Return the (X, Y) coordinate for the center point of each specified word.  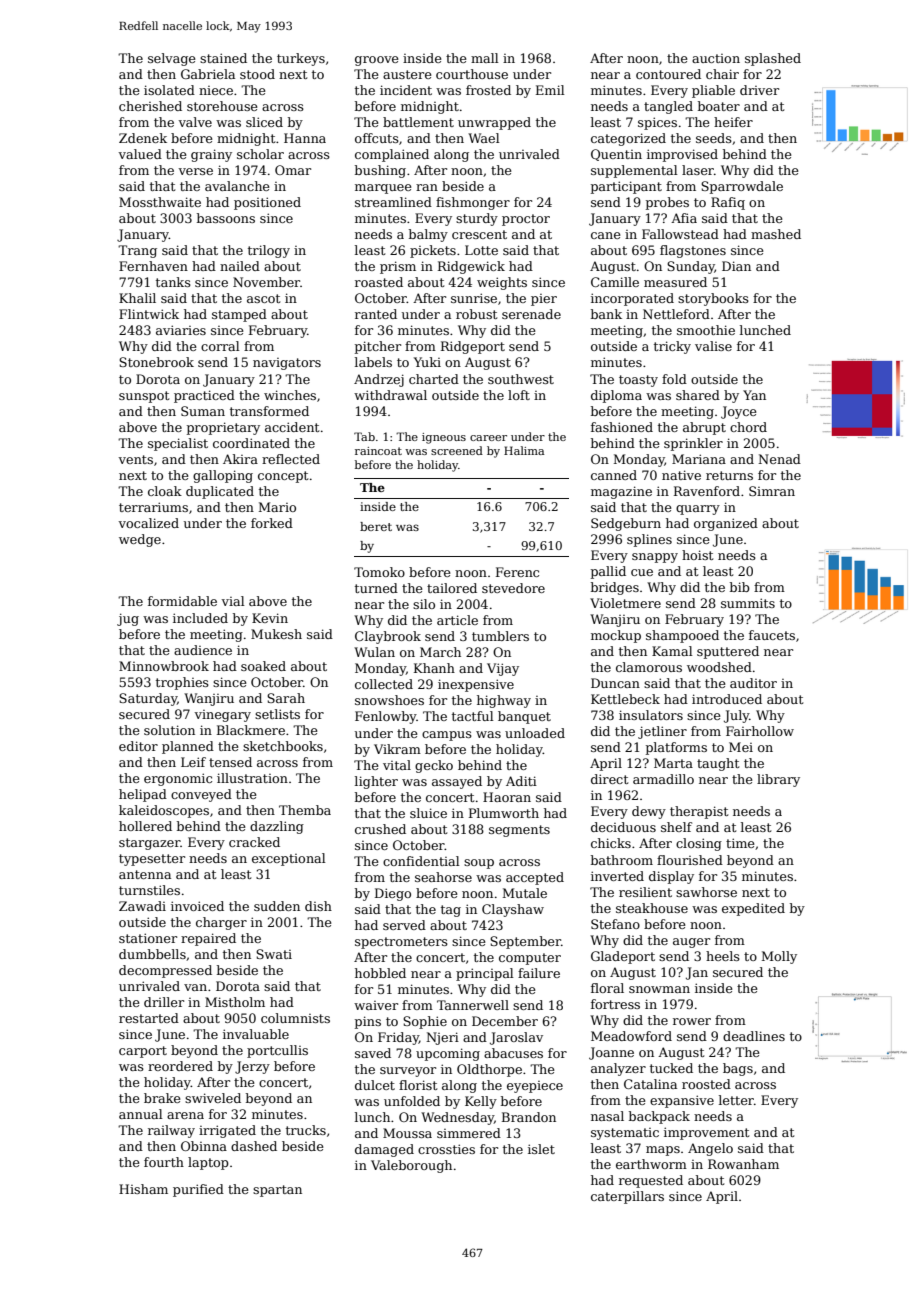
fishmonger (473, 203)
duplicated (220, 492)
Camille (615, 282)
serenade (531, 314)
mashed (776, 234)
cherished (150, 106)
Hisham (143, 1189)
